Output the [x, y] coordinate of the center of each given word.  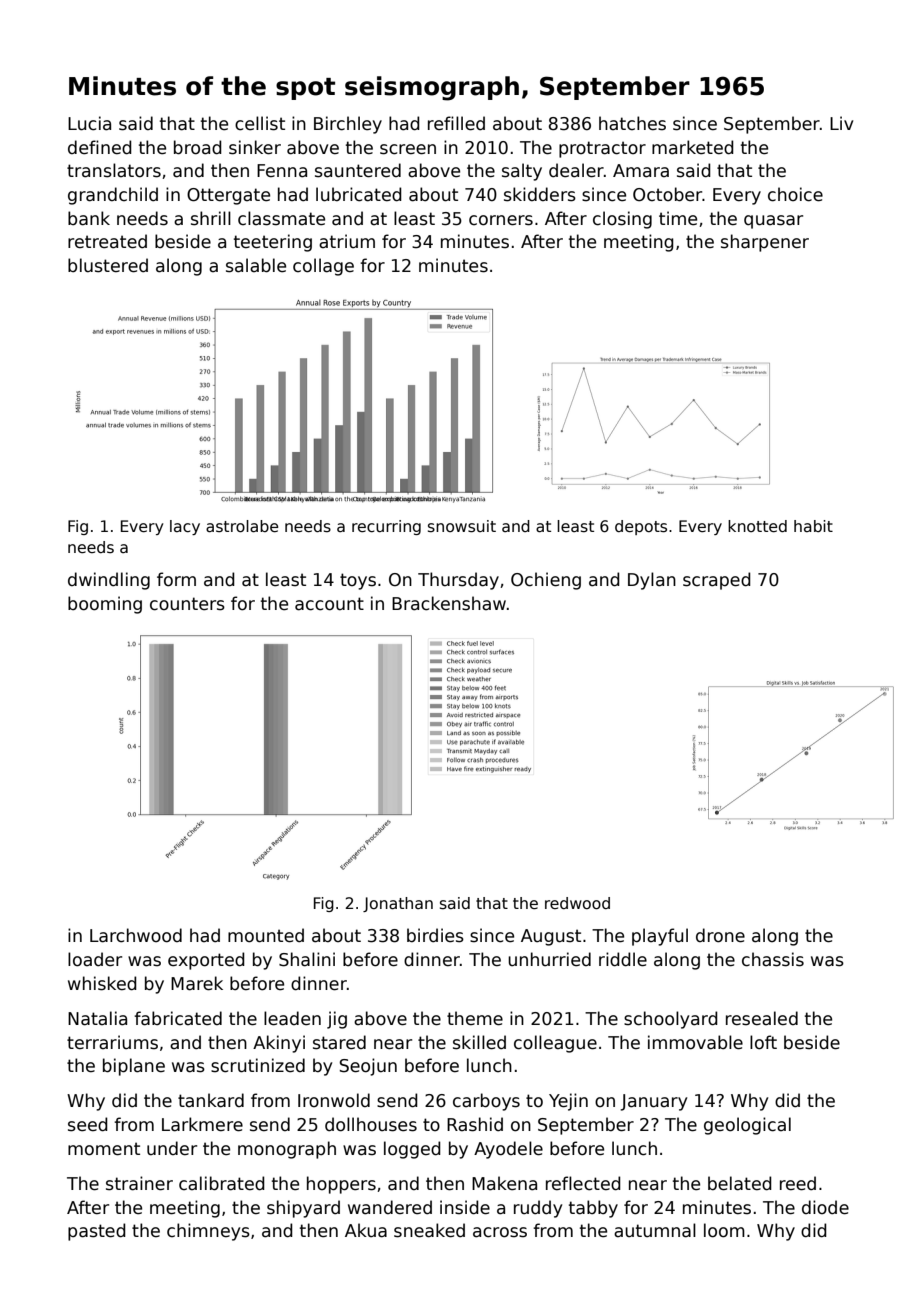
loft [763, 1042]
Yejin [568, 1102]
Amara [641, 171]
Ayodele [508, 1150]
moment [104, 1149]
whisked [102, 983]
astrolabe [242, 526]
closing [622, 220]
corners [501, 220]
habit [813, 526]
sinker [255, 147]
